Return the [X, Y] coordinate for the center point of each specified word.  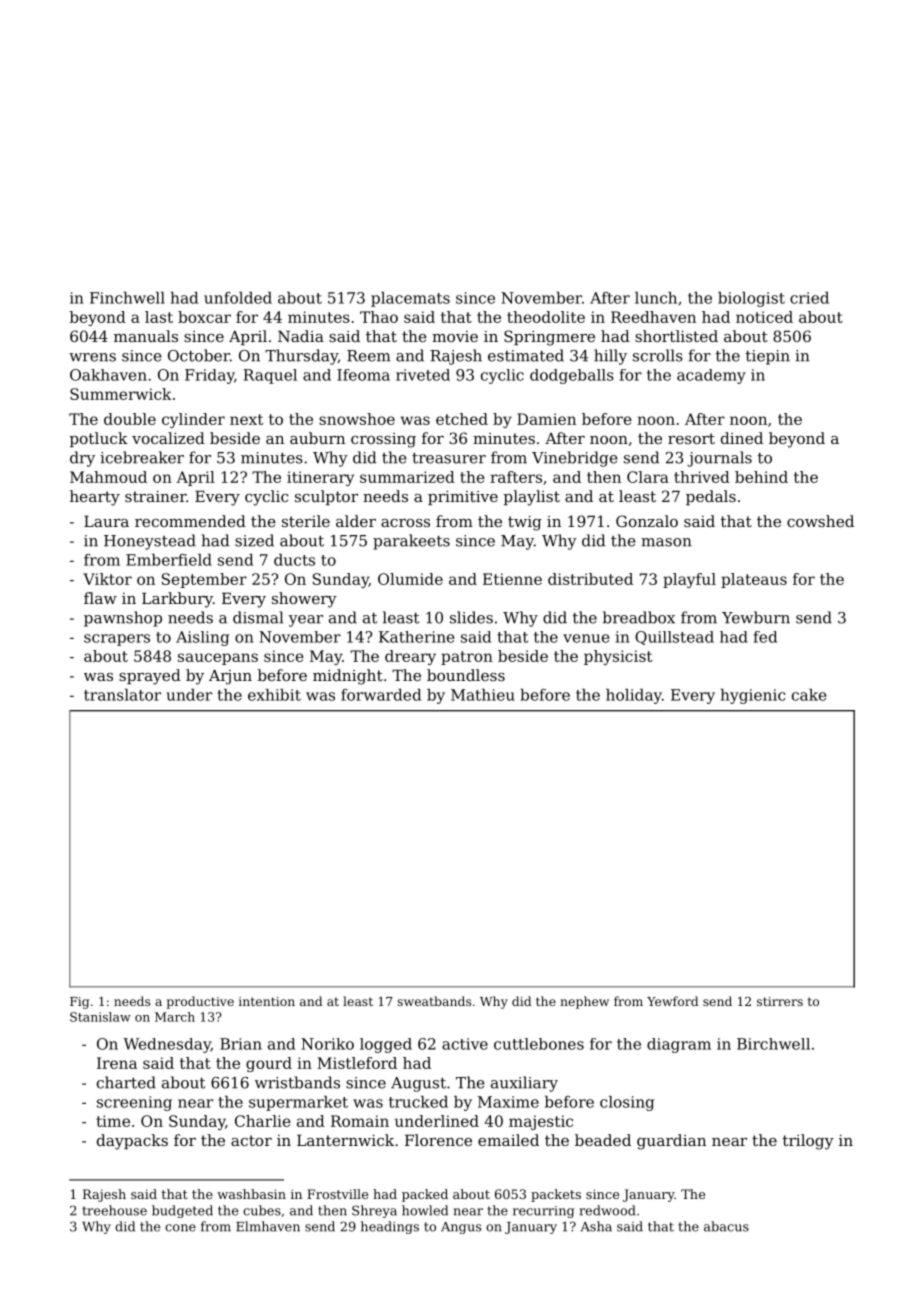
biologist [751, 299]
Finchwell [127, 298]
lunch [656, 298]
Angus [461, 1228]
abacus [726, 1226]
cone [180, 1228]
